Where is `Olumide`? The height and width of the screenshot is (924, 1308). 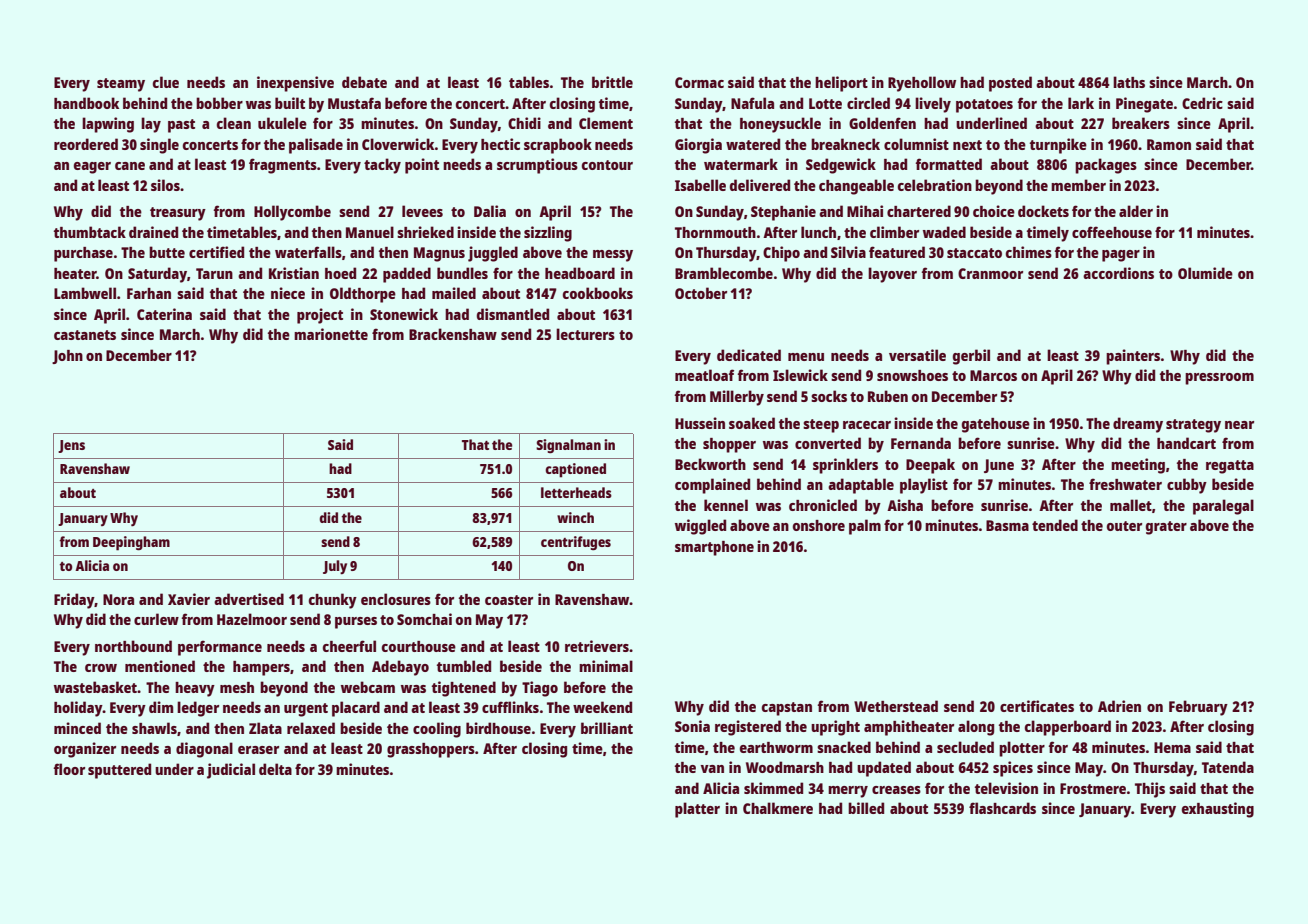 Olumide is located at coordinates (1205, 273).
